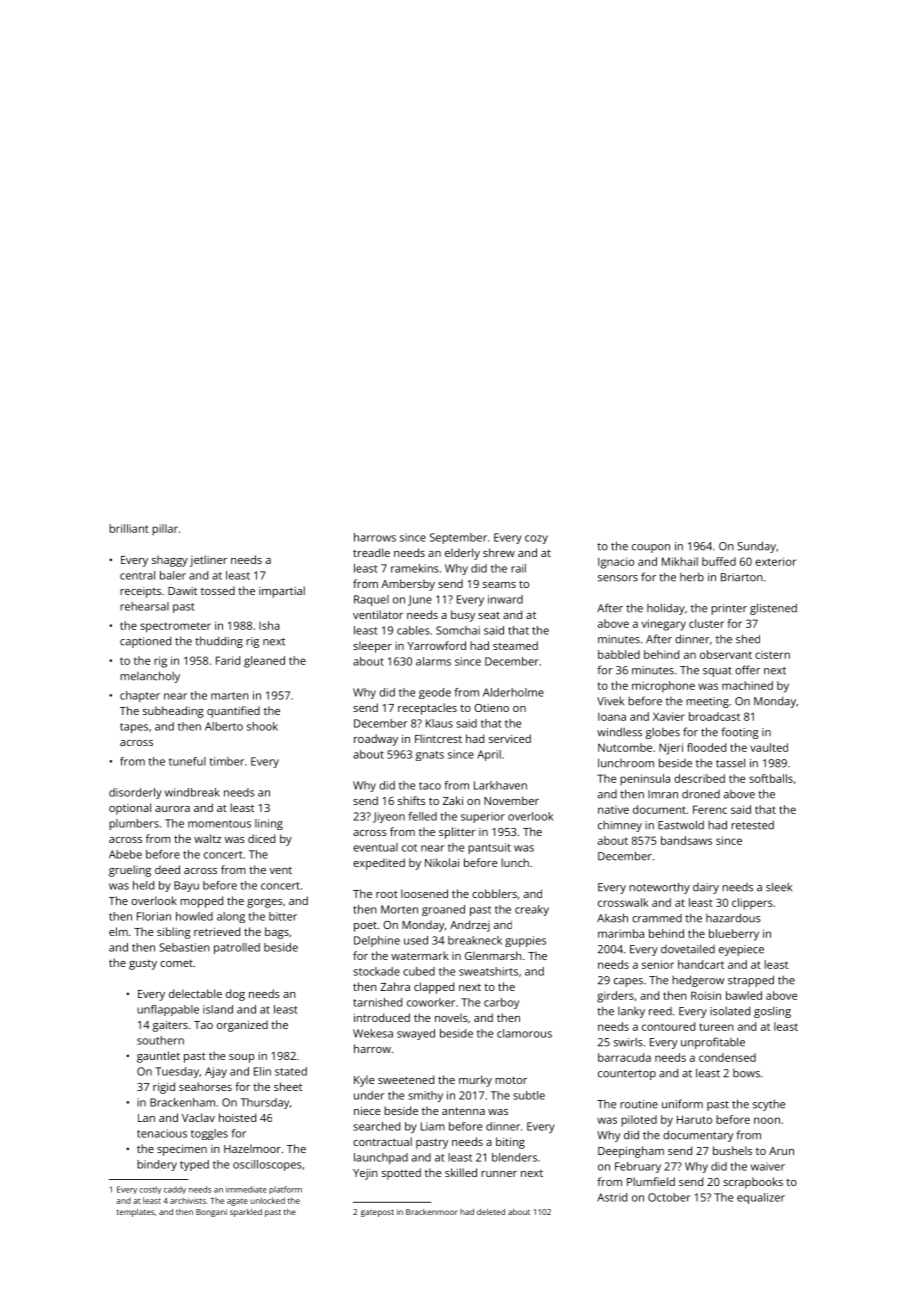 This page has height=1316, width=908. What do you see at coordinates (536, 539) in the page?
I see `cozy` at bounding box center [536, 539].
